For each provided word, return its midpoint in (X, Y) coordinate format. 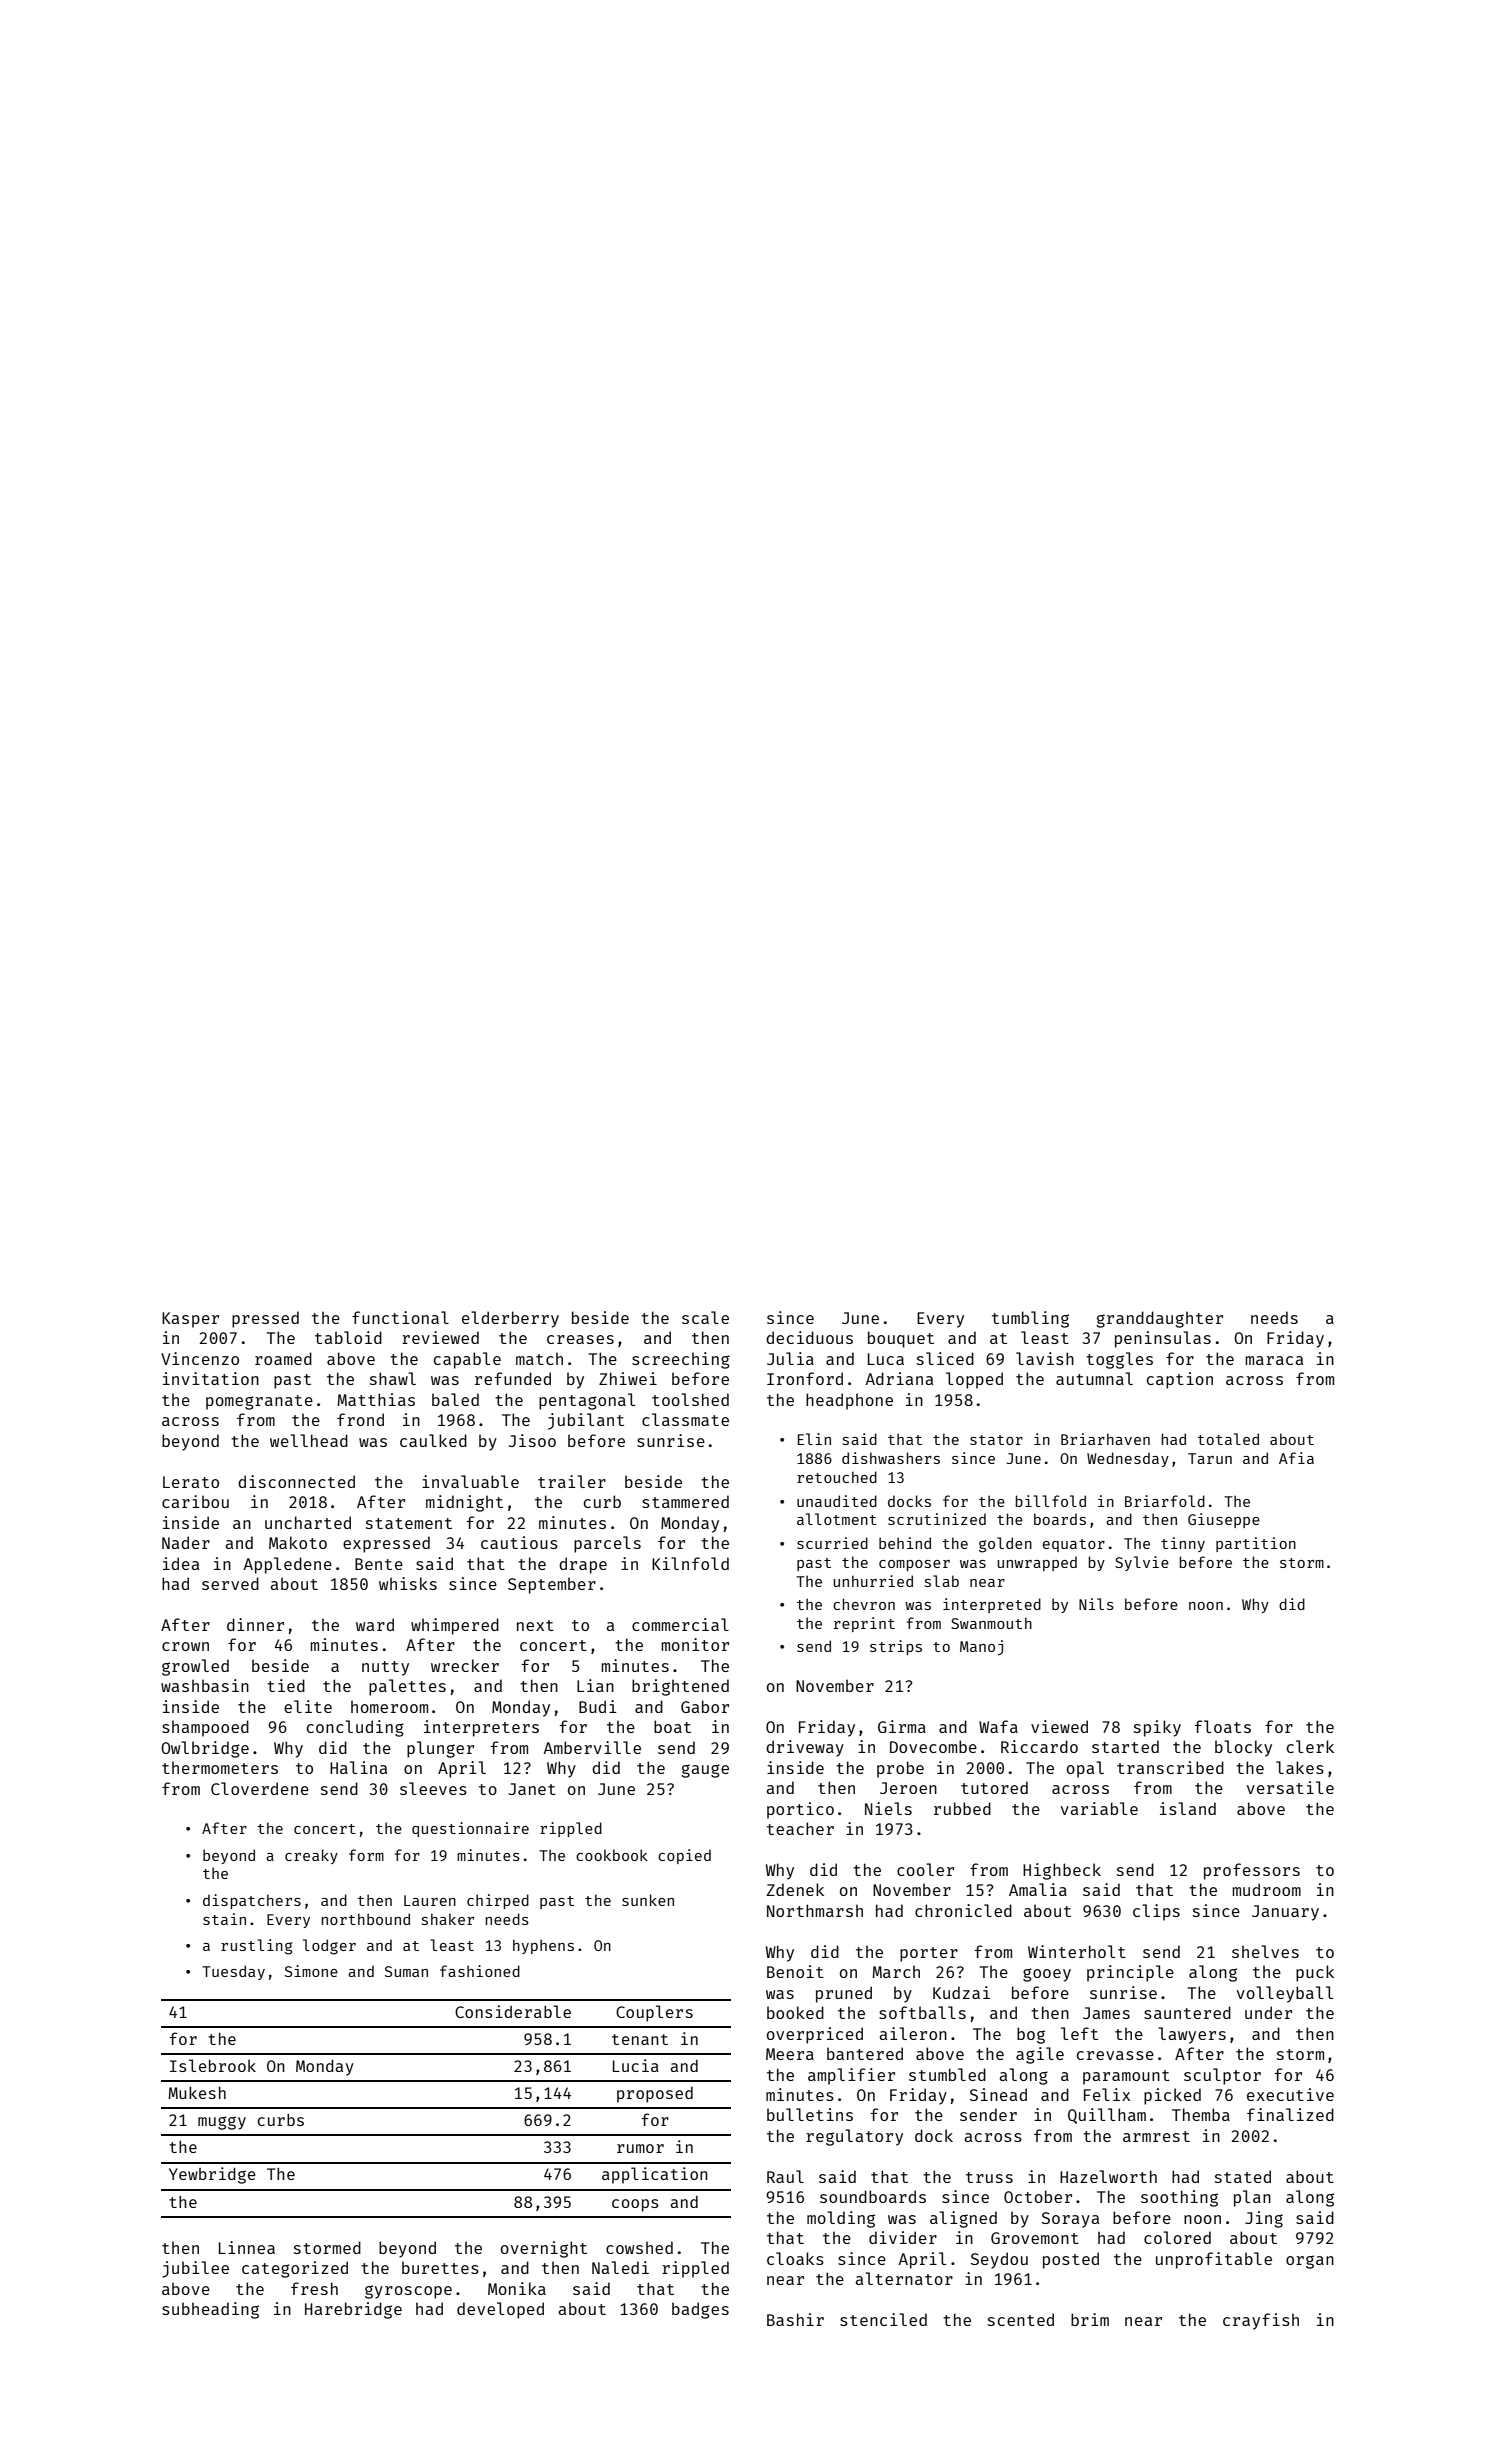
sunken (648, 1900)
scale (705, 1317)
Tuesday (233, 1972)
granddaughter (1159, 1319)
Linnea (247, 2247)
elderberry (510, 1319)
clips (1156, 1912)
